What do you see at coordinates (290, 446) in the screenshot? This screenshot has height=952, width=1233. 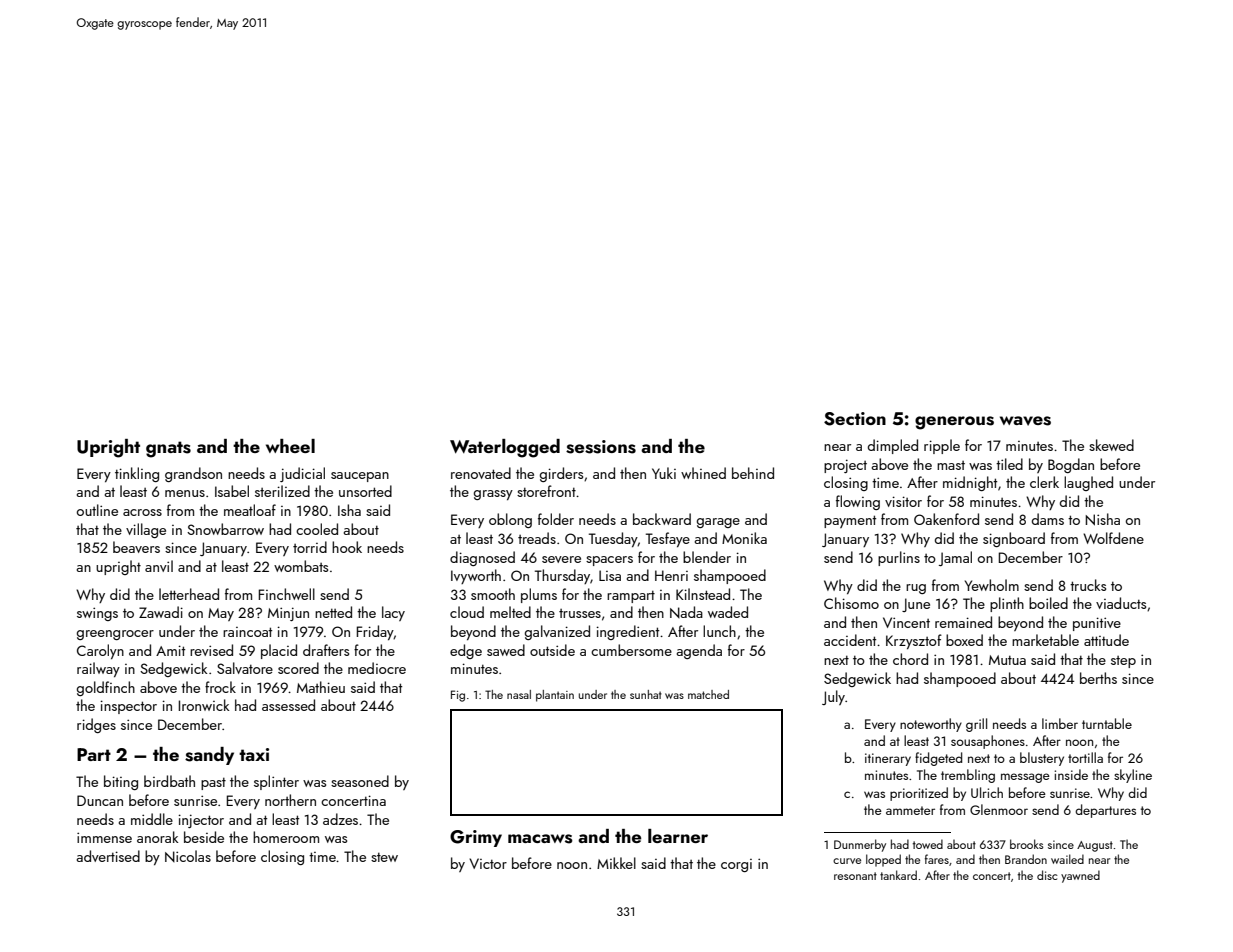 I see `wheel` at bounding box center [290, 446].
